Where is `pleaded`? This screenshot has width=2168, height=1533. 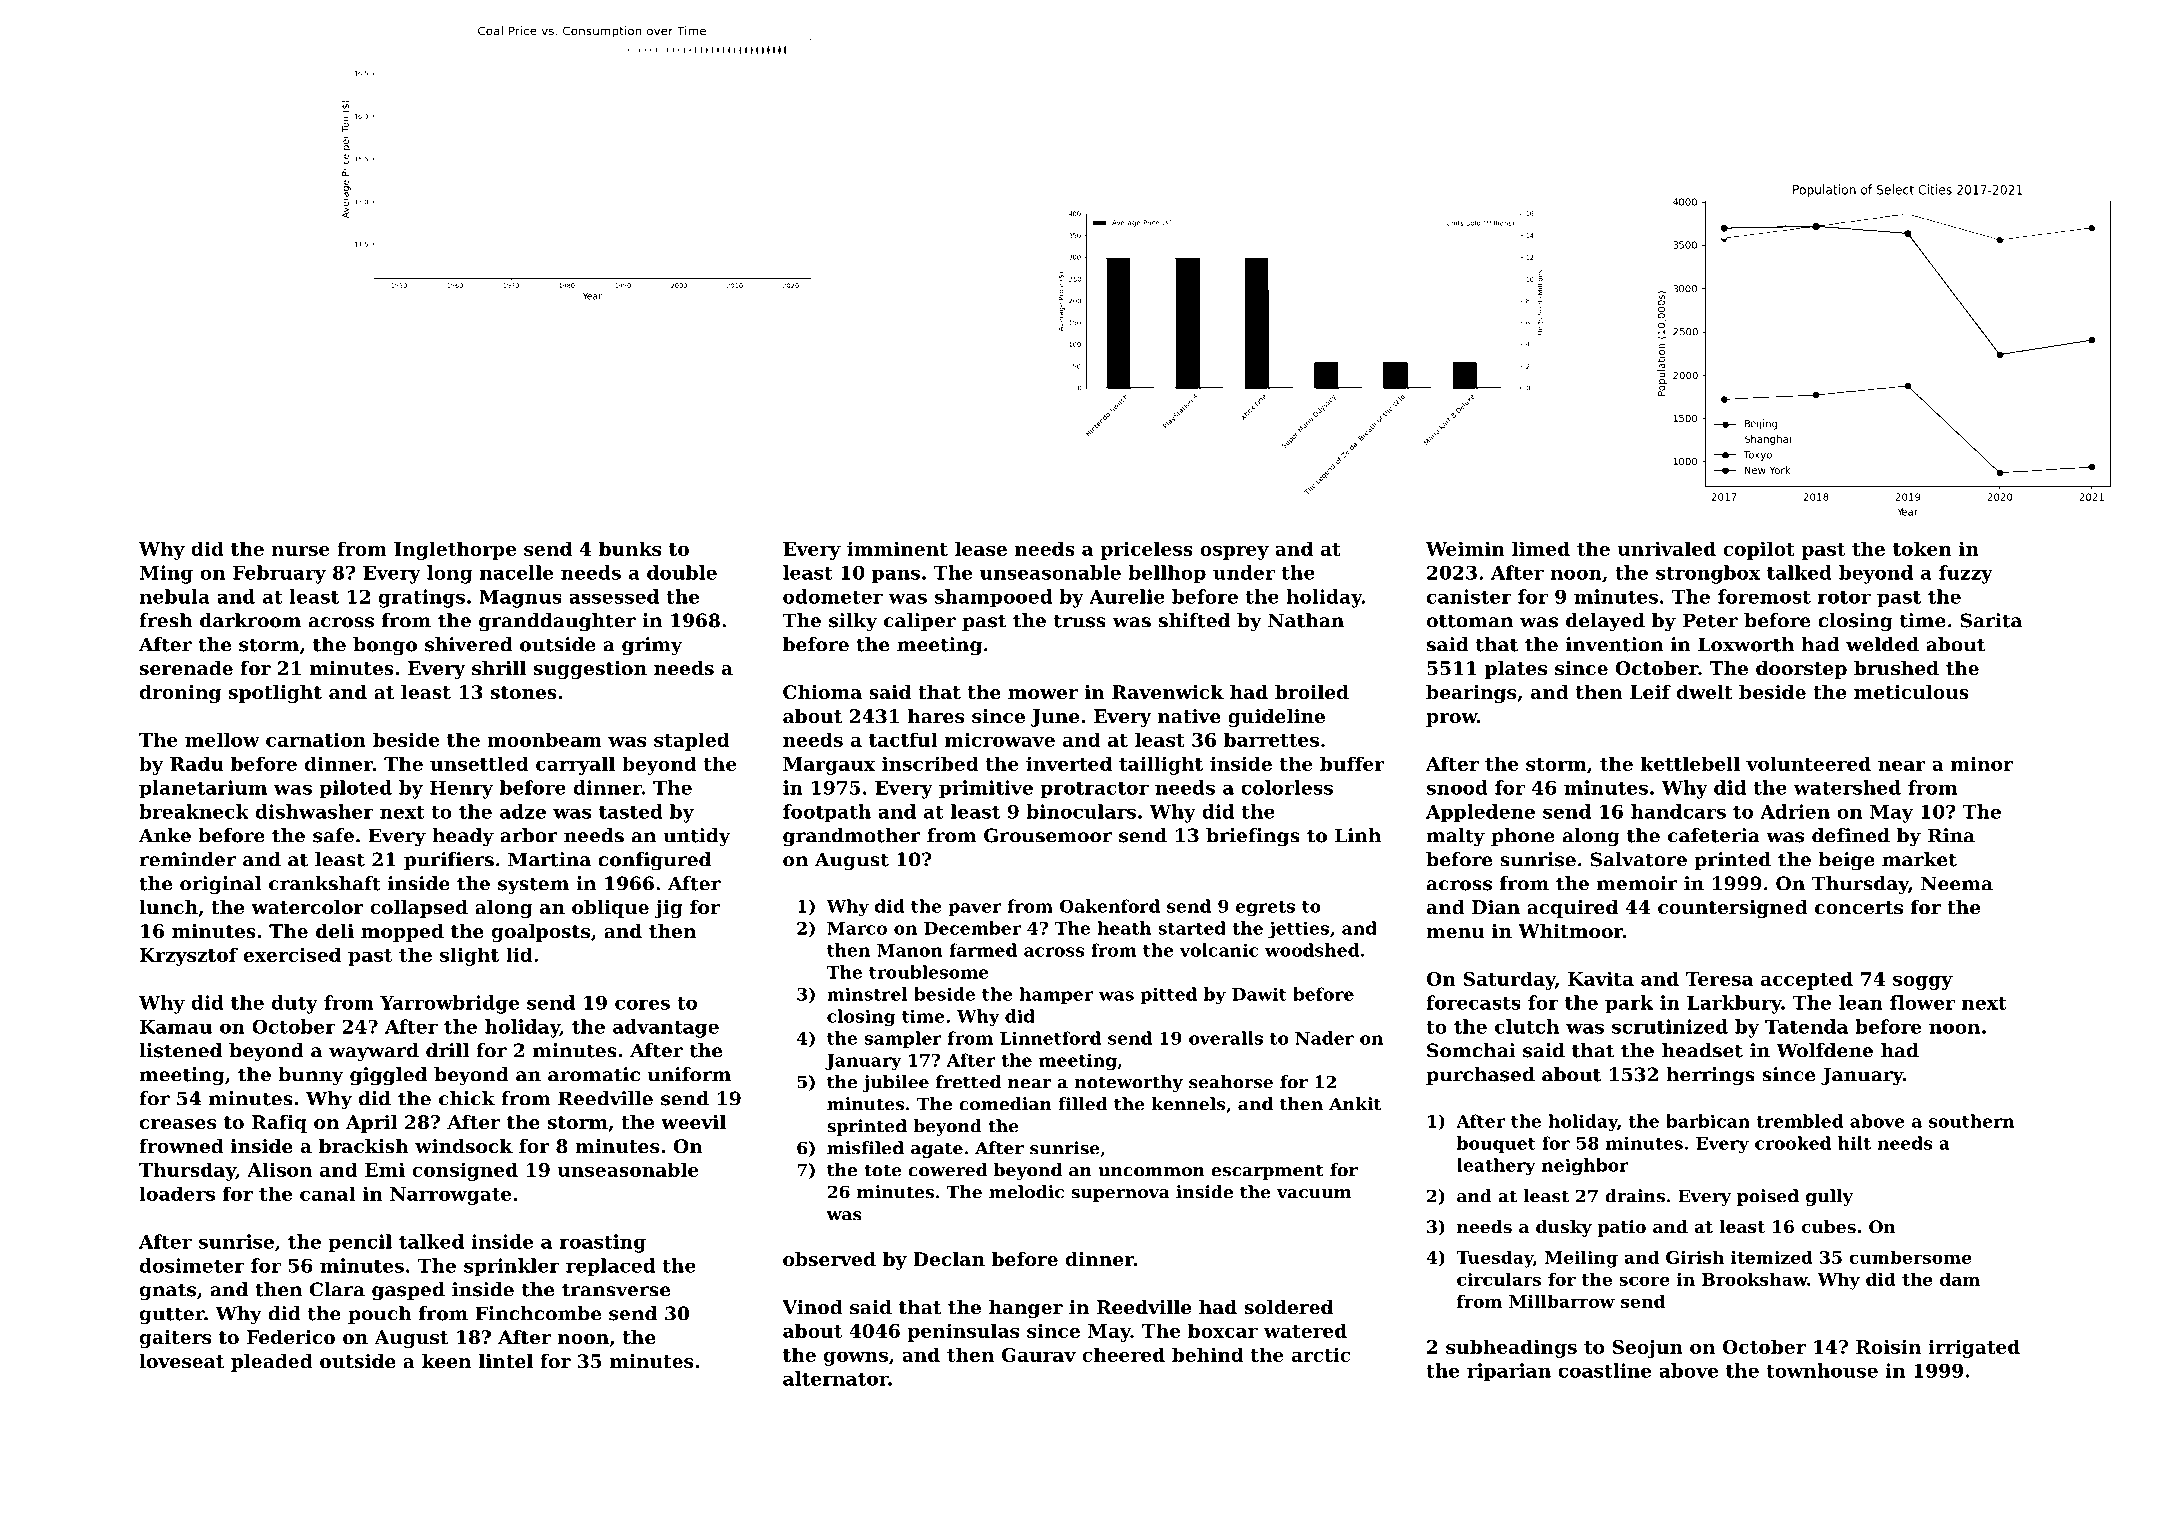
pleaded is located at coordinates (272, 1363).
